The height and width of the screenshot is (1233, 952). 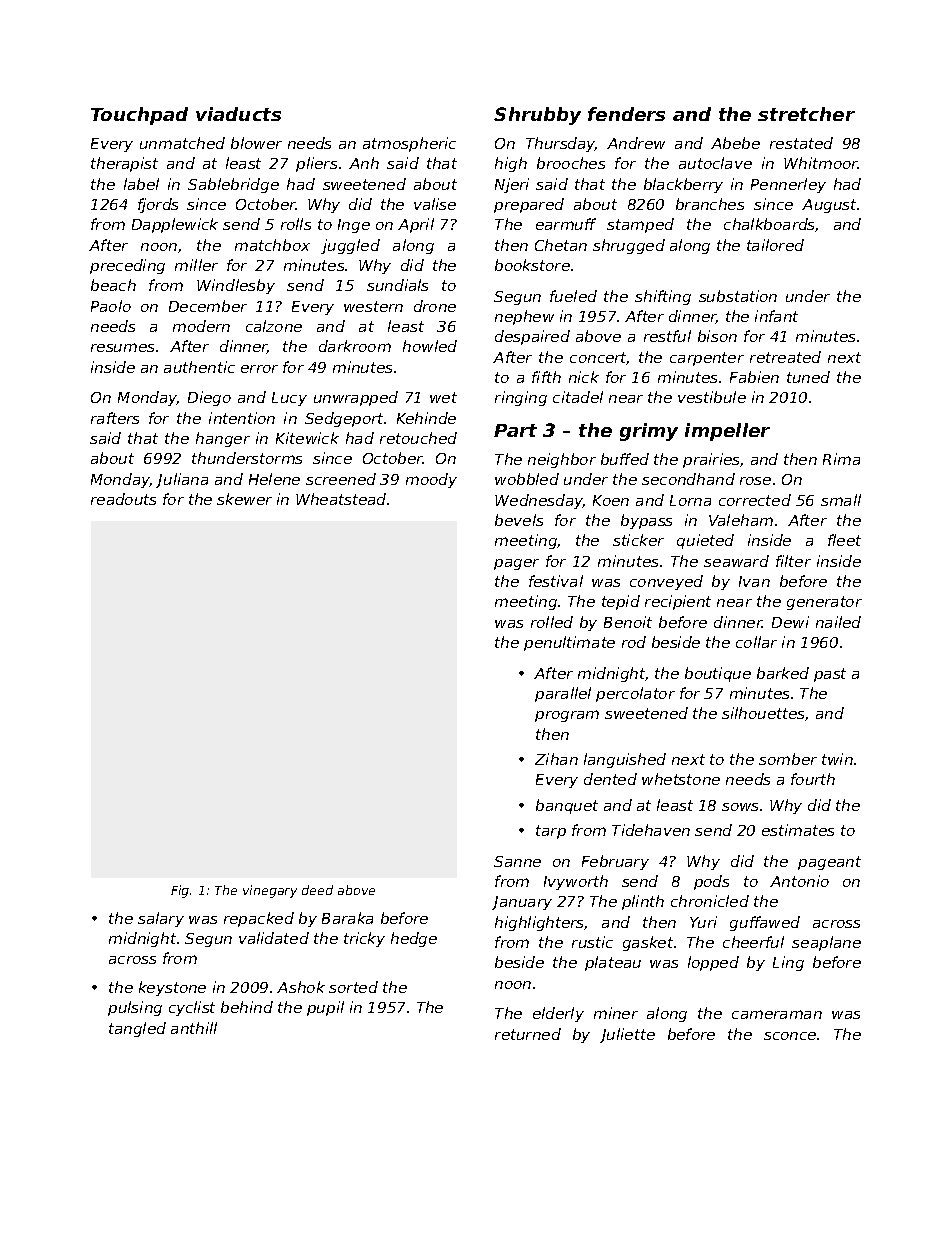 I want to click on atmospheric, so click(x=409, y=144).
